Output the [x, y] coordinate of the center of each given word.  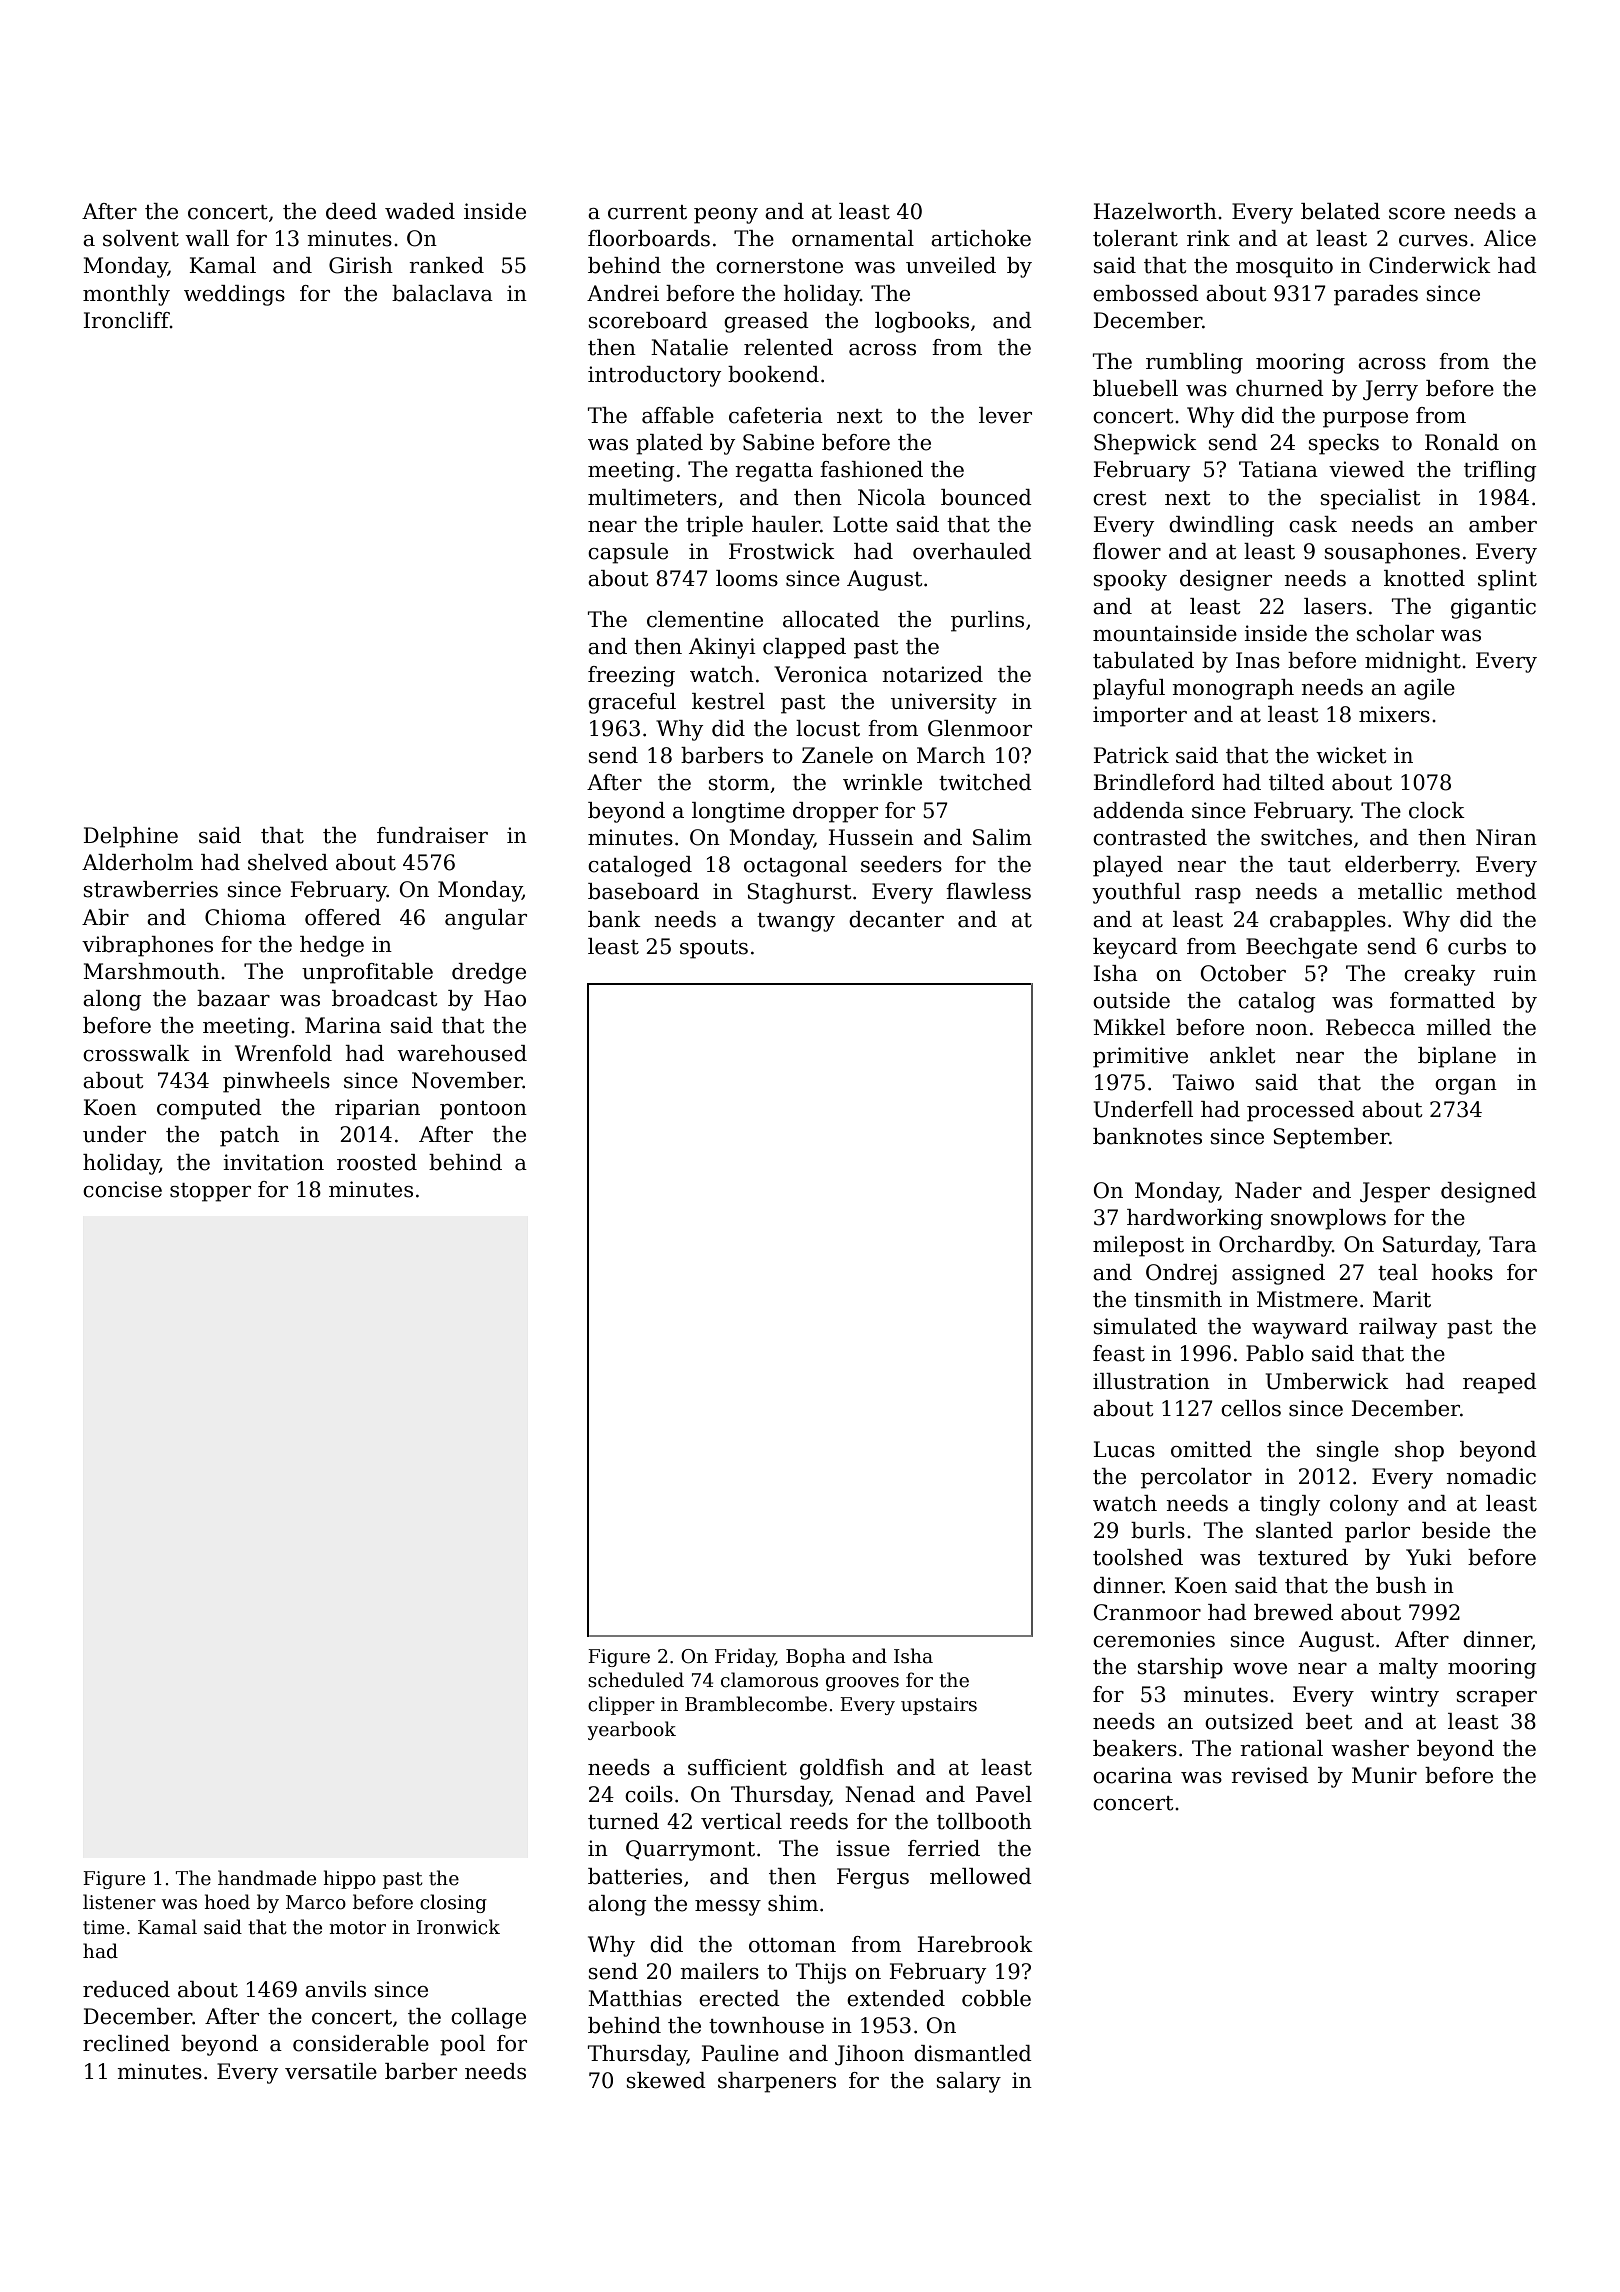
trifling [1500, 471]
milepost [1138, 1246]
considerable [361, 2043]
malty [1408, 1668]
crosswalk [136, 1053]
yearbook [631, 1730]
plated [669, 444]
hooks [1462, 1272]
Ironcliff [126, 320]
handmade [267, 1878]
